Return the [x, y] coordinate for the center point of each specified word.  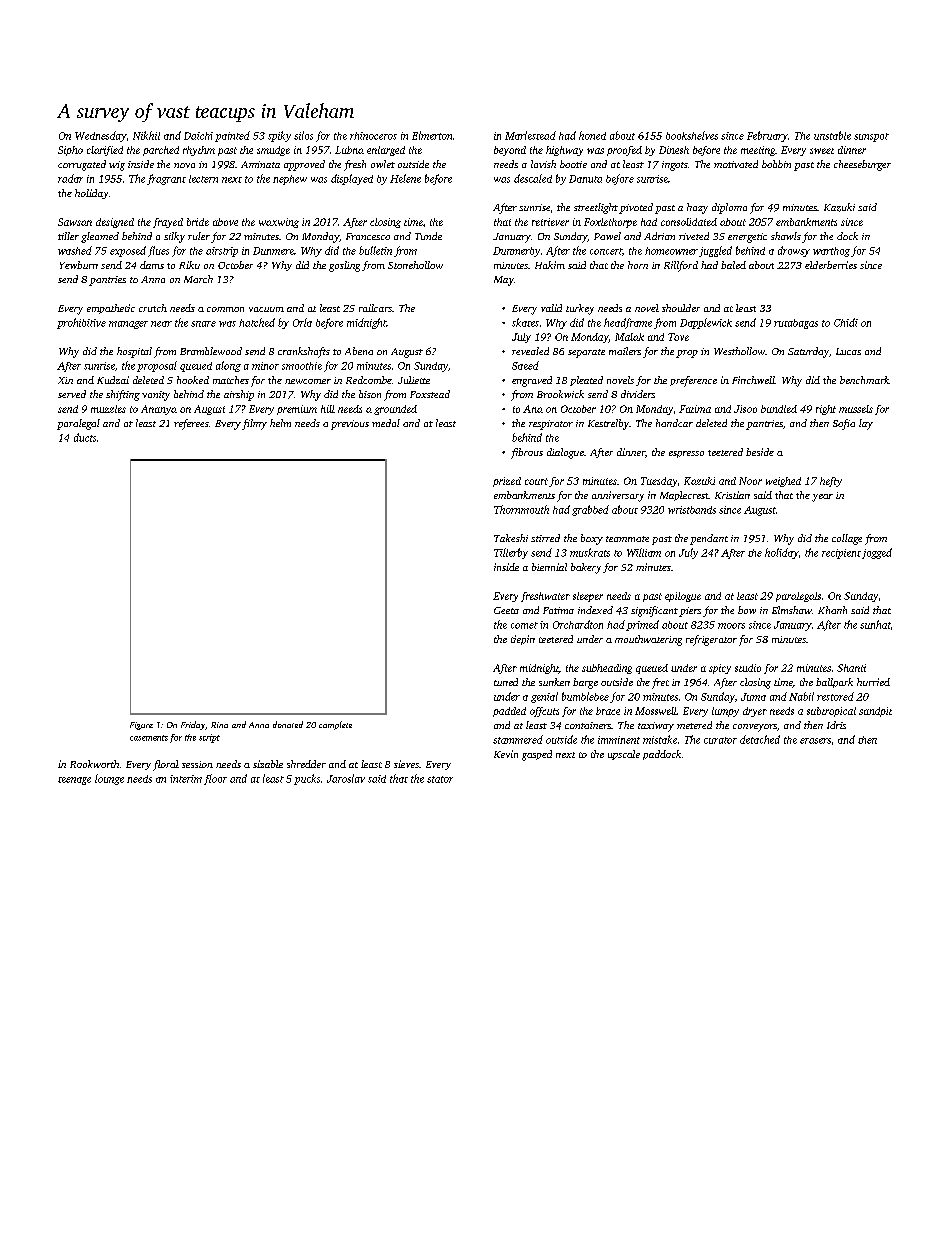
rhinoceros [373, 136]
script [209, 738]
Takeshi [511, 538]
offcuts [544, 712]
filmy [254, 424]
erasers [815, 741]
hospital [134, 352]
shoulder [681, 308]
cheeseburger [862, 165]
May [504, 281]
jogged [877, 553]
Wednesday [100, 136]
